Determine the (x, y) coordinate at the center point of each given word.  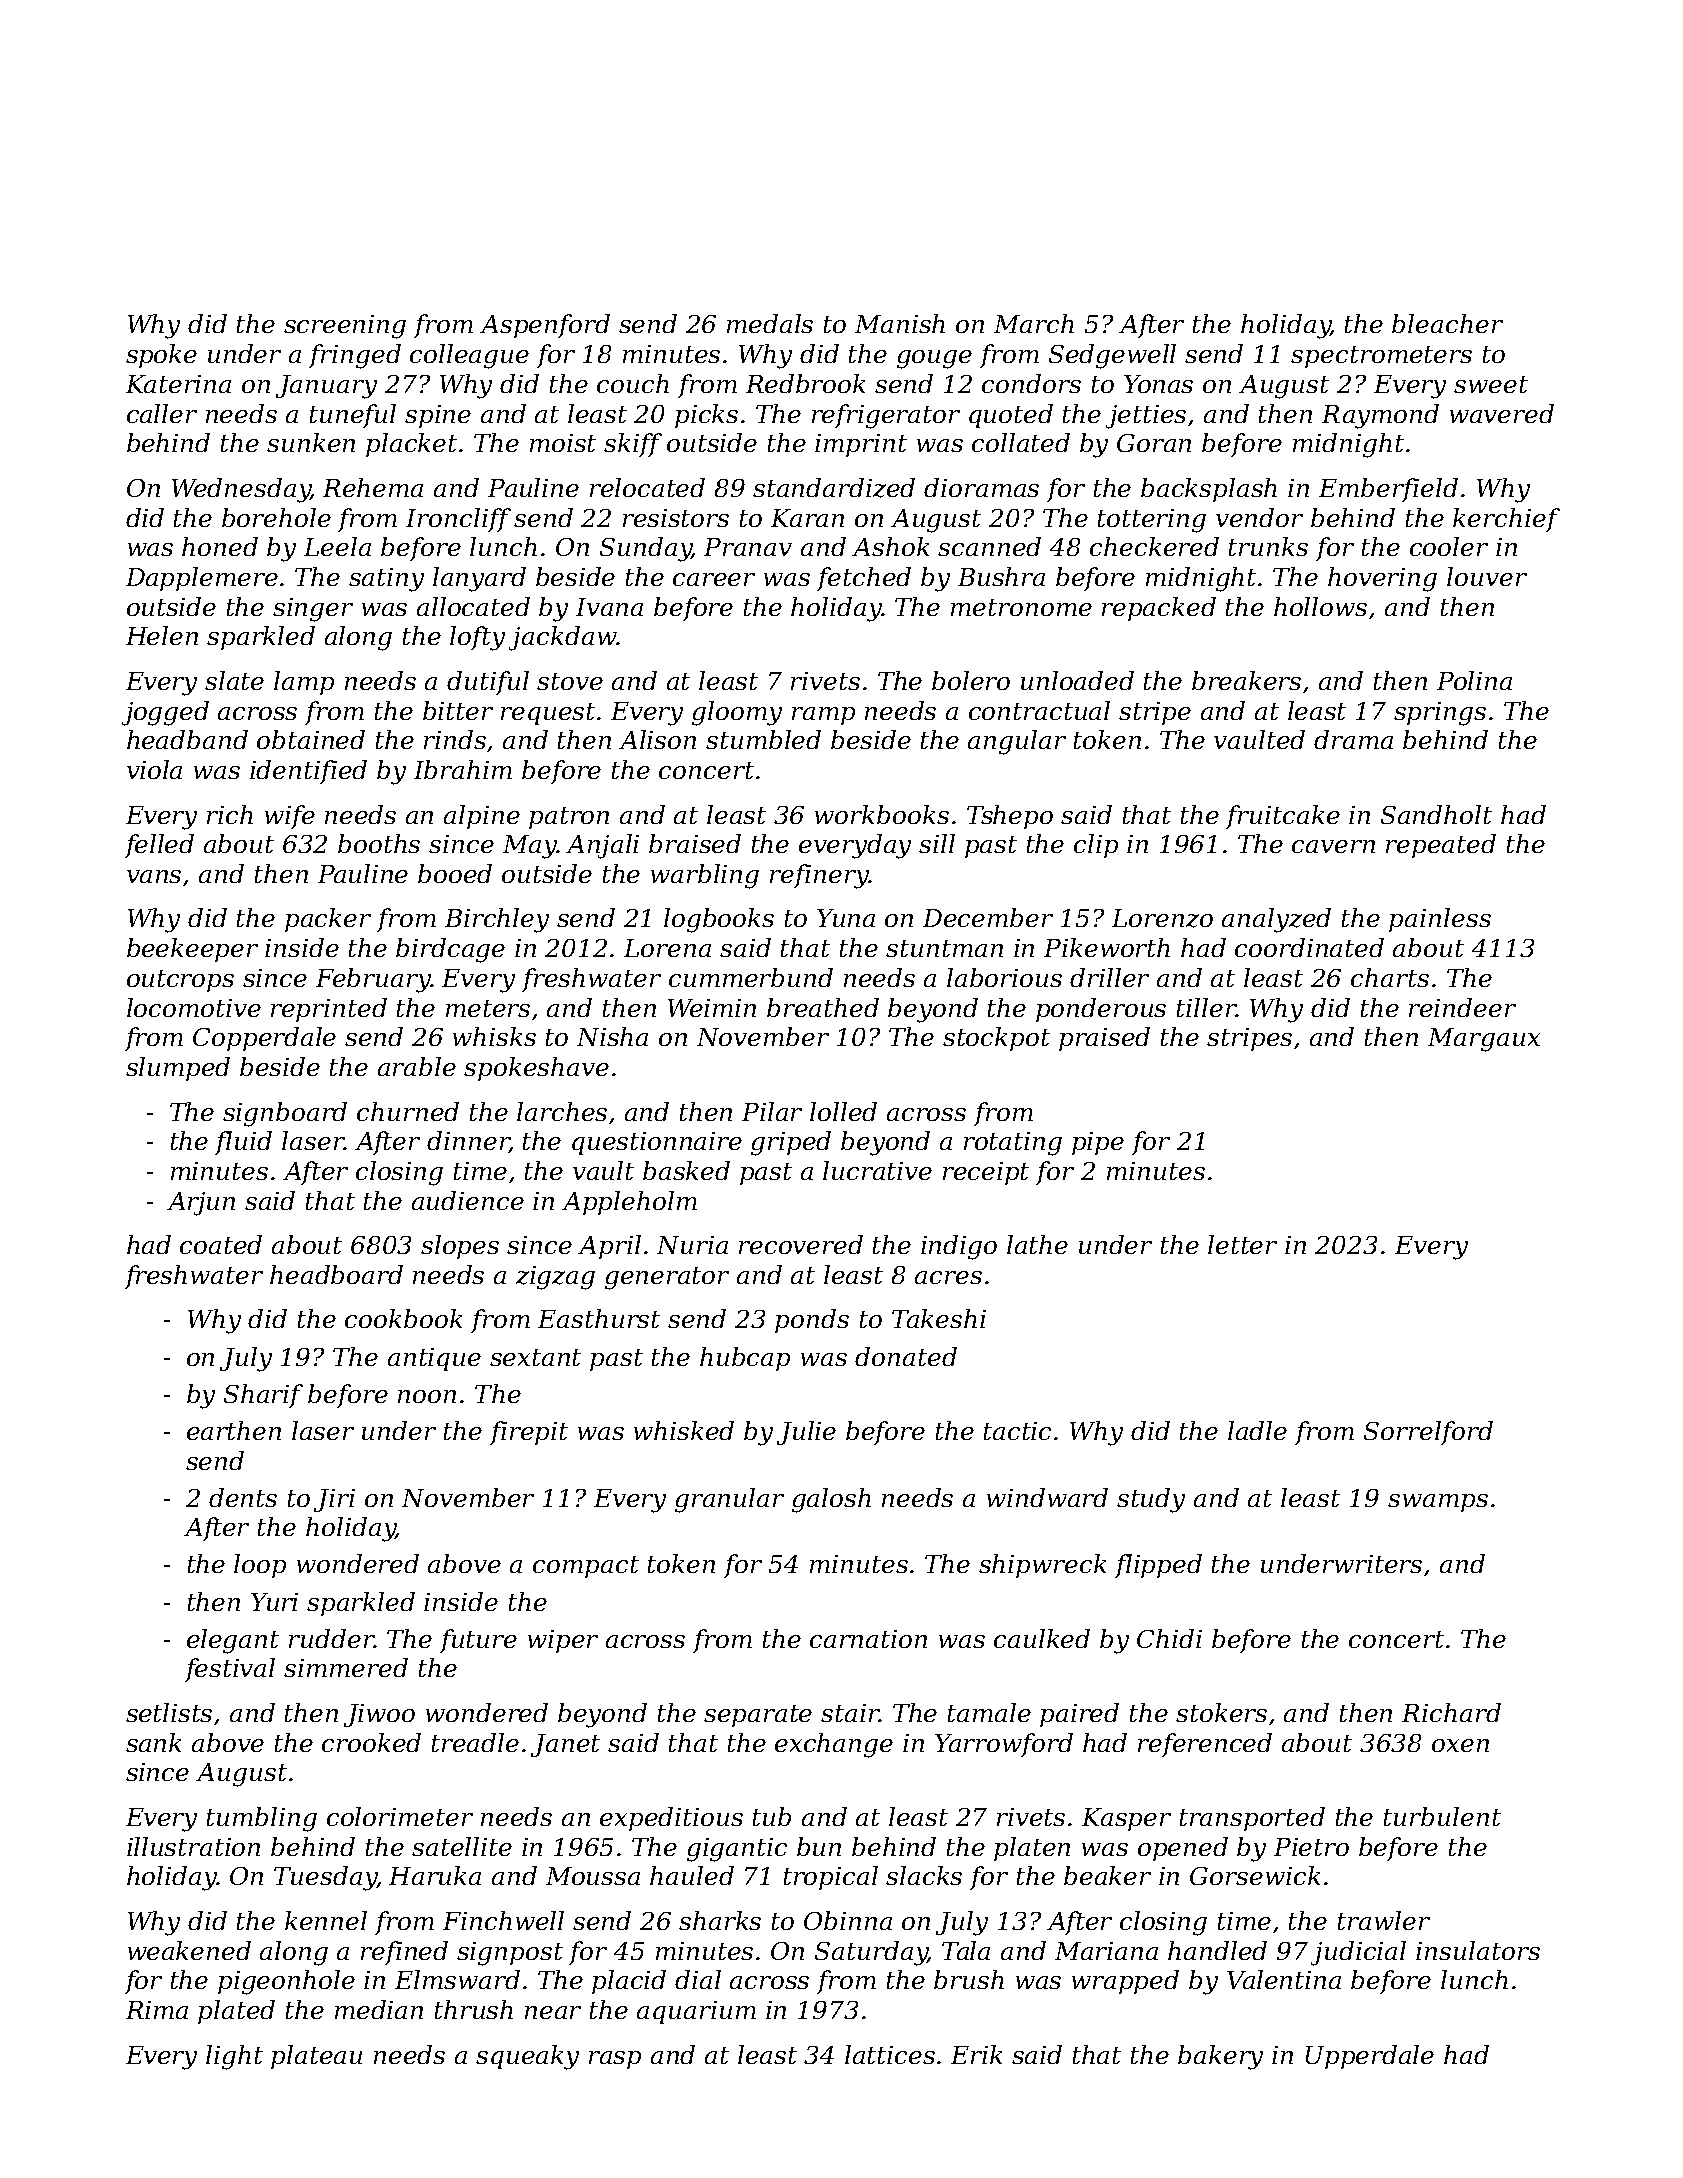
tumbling (262, 1819)
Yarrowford (1004, 1745)
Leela (337, 546)
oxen (1460, 1745)
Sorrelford (1428, 1433)
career (714, 579)
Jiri (334, 1500)
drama (1353, 739)
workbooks (882, 814)
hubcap (745, 1359)
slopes (460, 1247)
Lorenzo (1162, 918)
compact (586, 1567)
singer (313, 610)
